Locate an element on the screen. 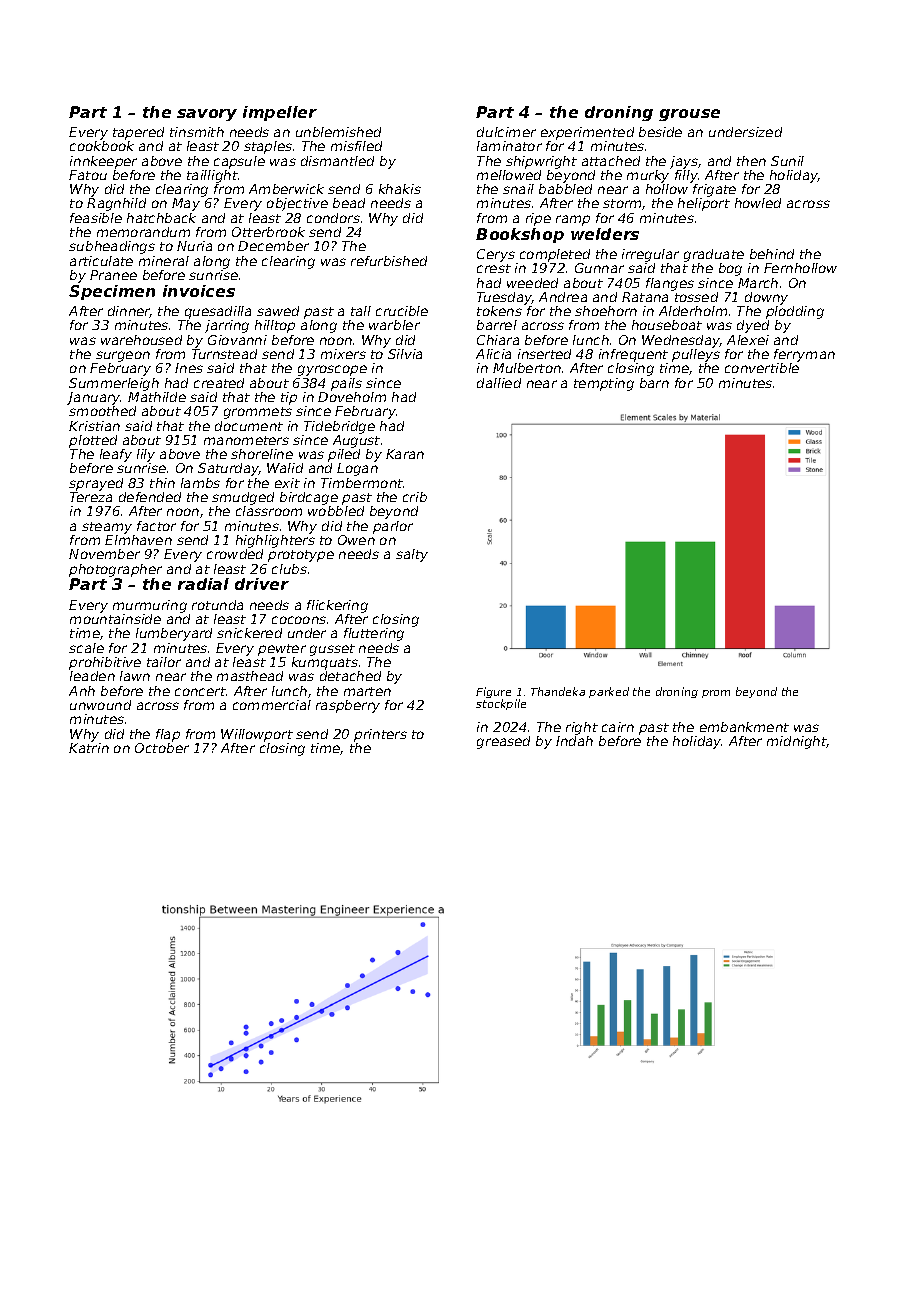 The width and height of the screenshot is (908, 1316). flickering is located at coordinates (337, 606).
